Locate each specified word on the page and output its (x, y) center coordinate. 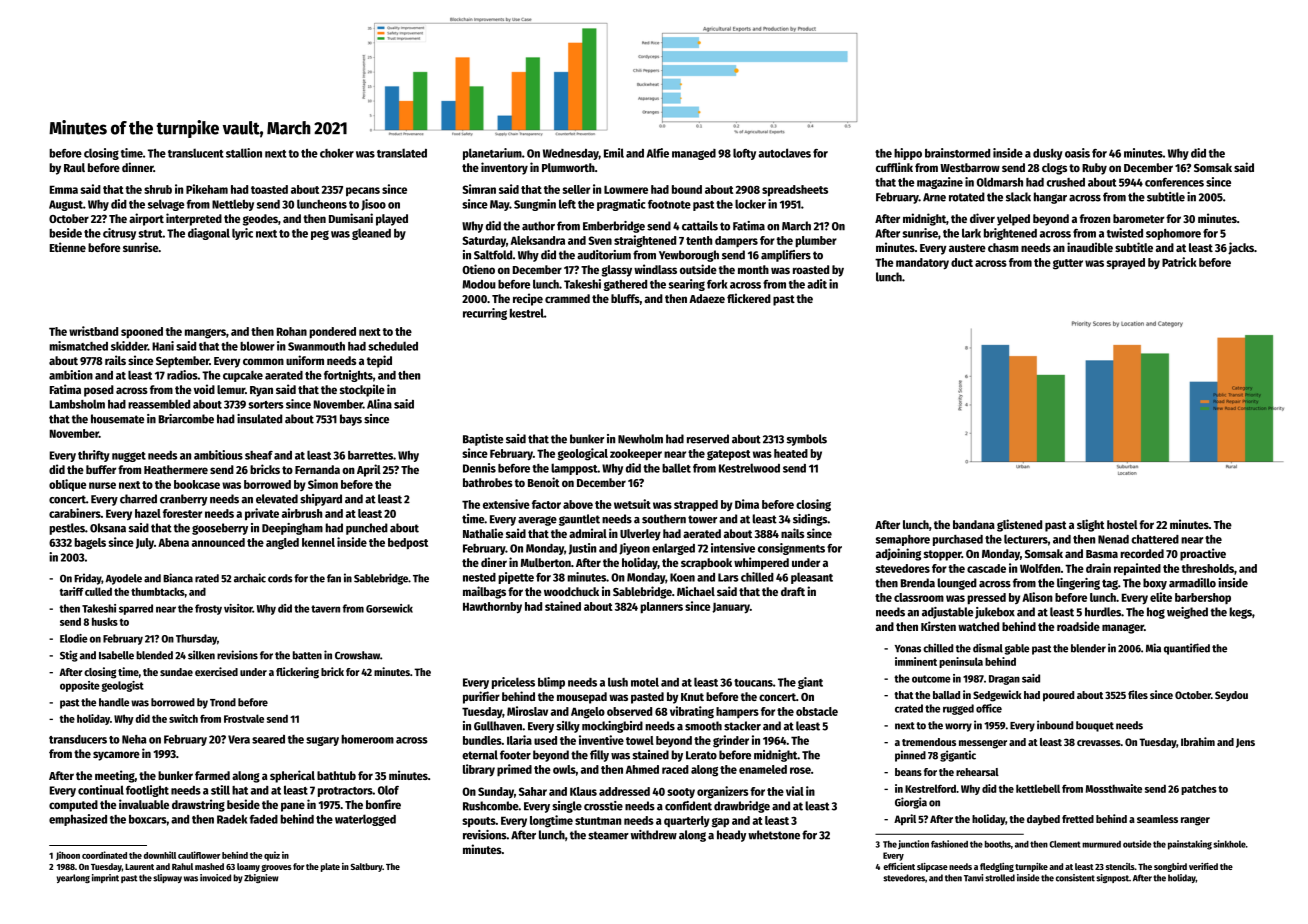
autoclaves (784, 153)
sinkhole (1230, 844)
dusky (1048, 154)
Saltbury (366, 867)
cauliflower (199, 855)
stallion (244, 153)
